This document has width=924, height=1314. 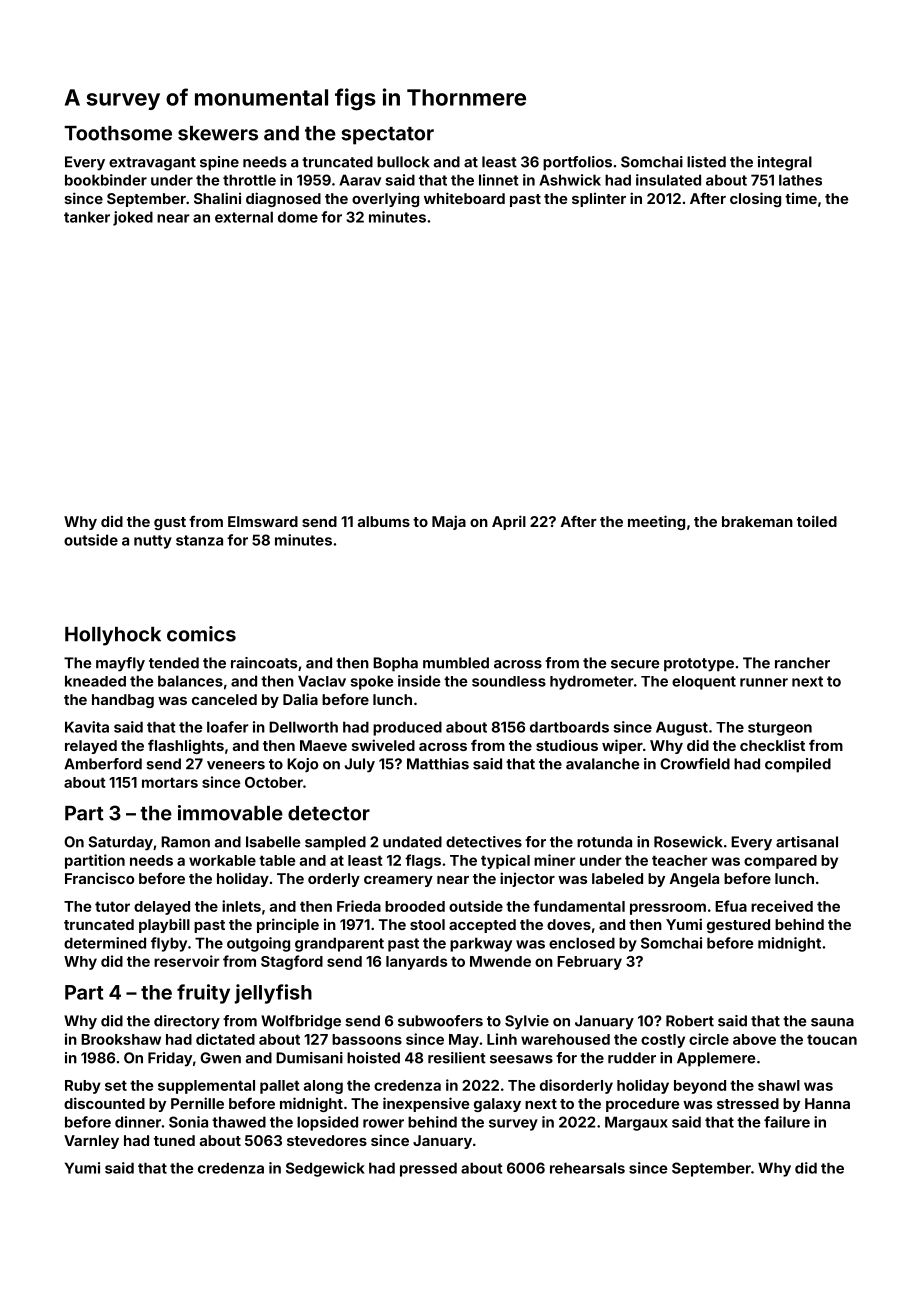 I want to click on Rosewick, so click(x=688, y=842).
